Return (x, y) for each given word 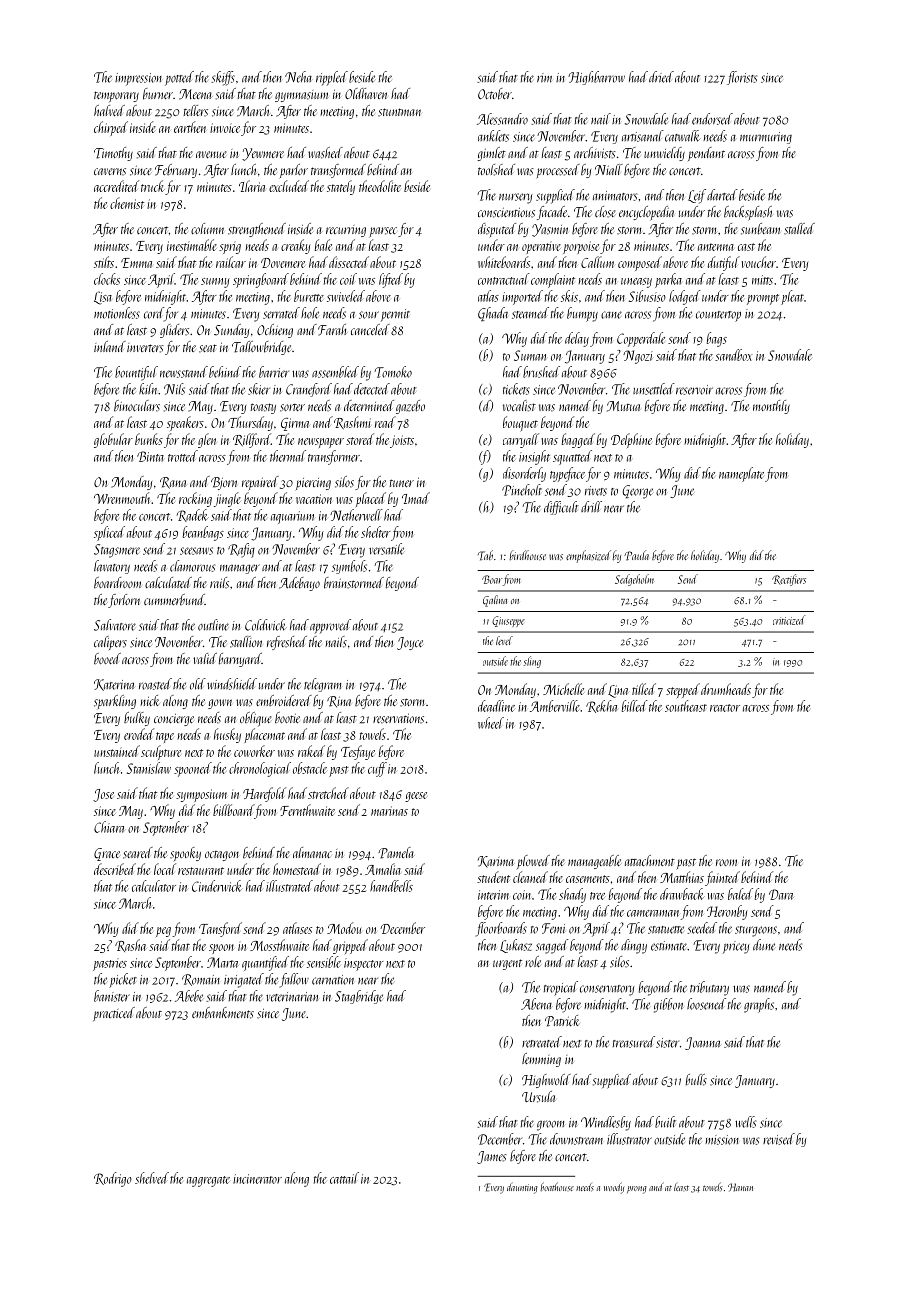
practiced (114, 1014)
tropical (561, 988)
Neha (298, 77)
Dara (781, 894)
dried (661, 77)
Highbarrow (596, 78)
